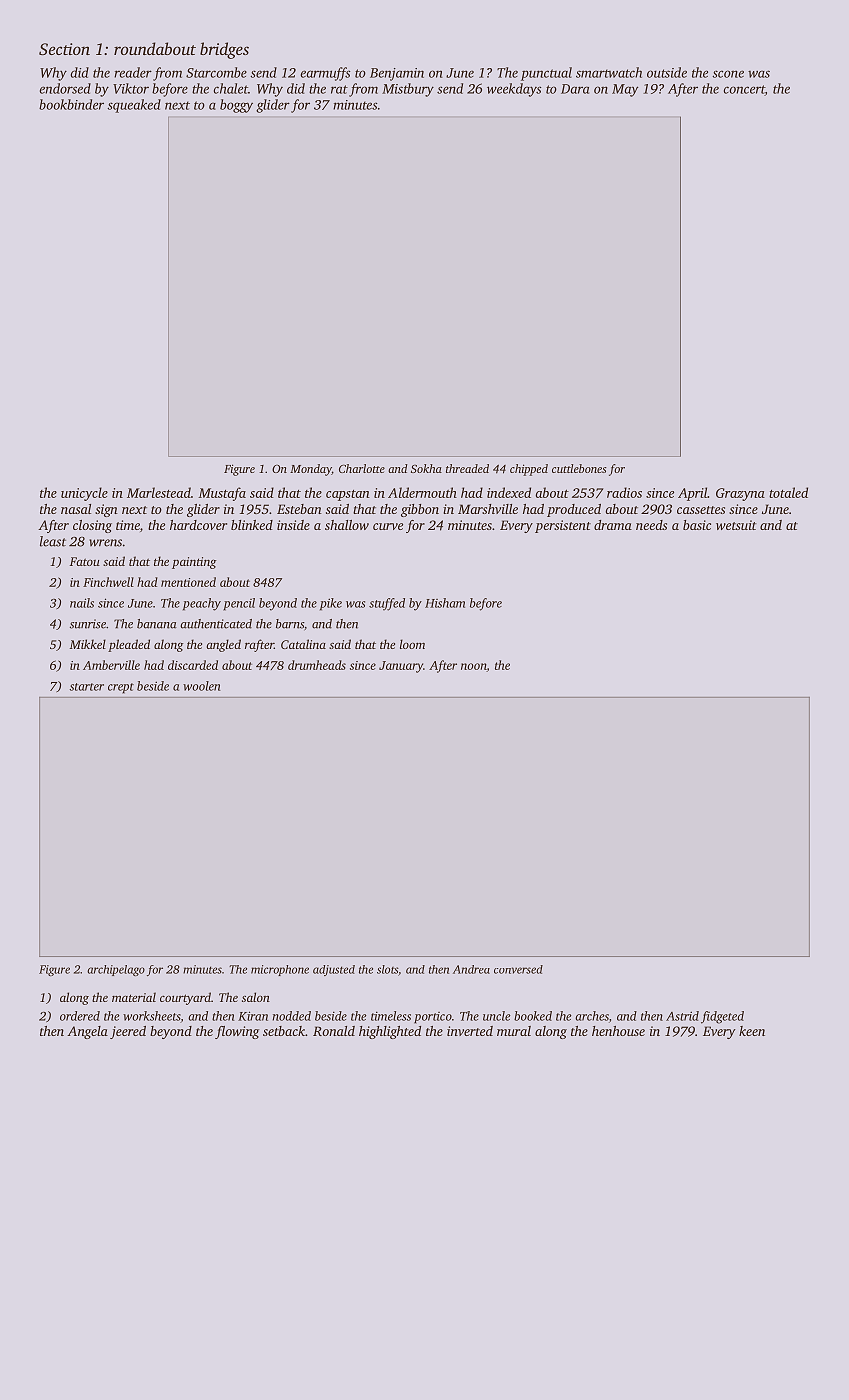 This screenshot has height=1400, width=849. Describe the element at coordinates (216, 72) in the screenshot. I see `Starcombe` at that location.
